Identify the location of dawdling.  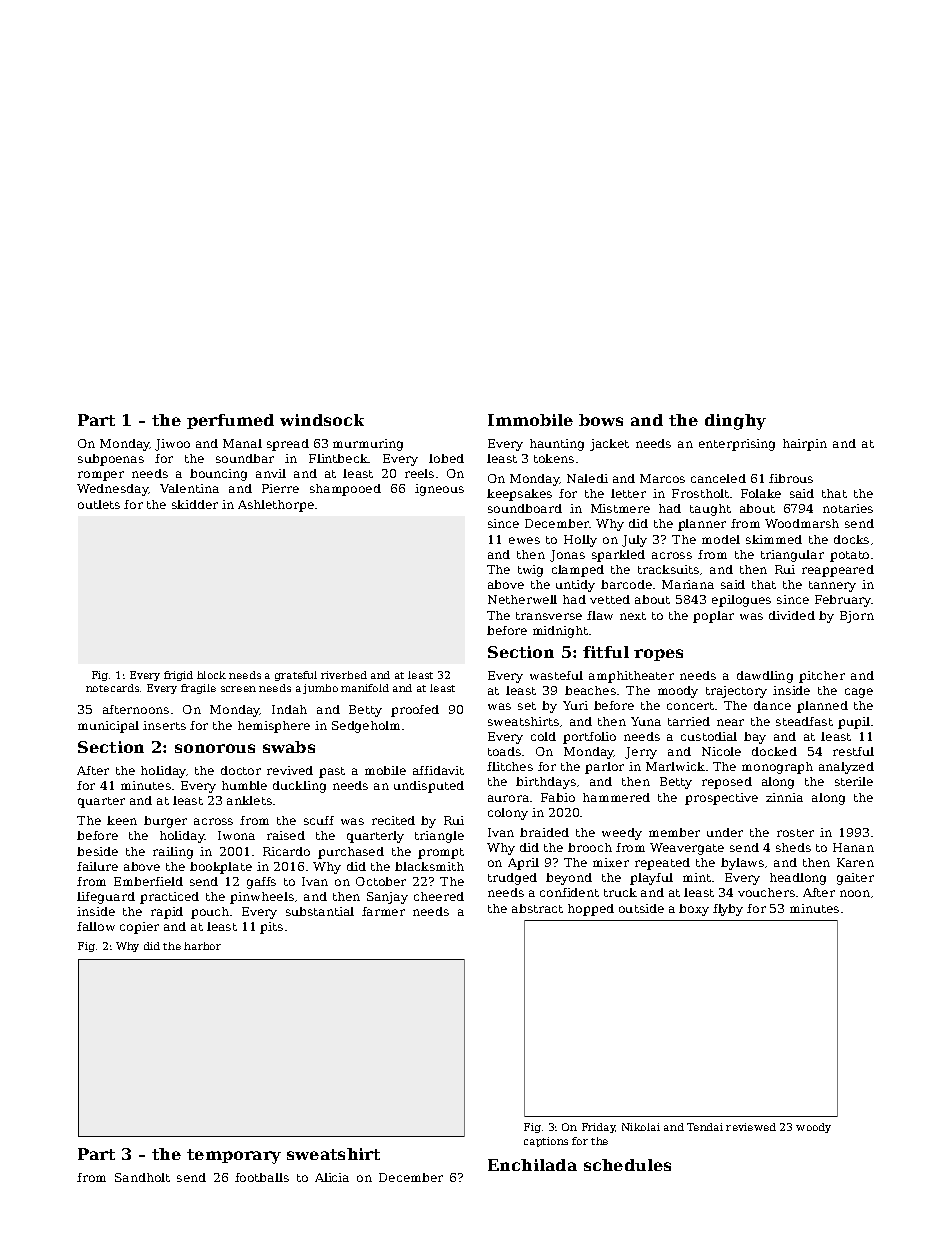
(765, 677).
